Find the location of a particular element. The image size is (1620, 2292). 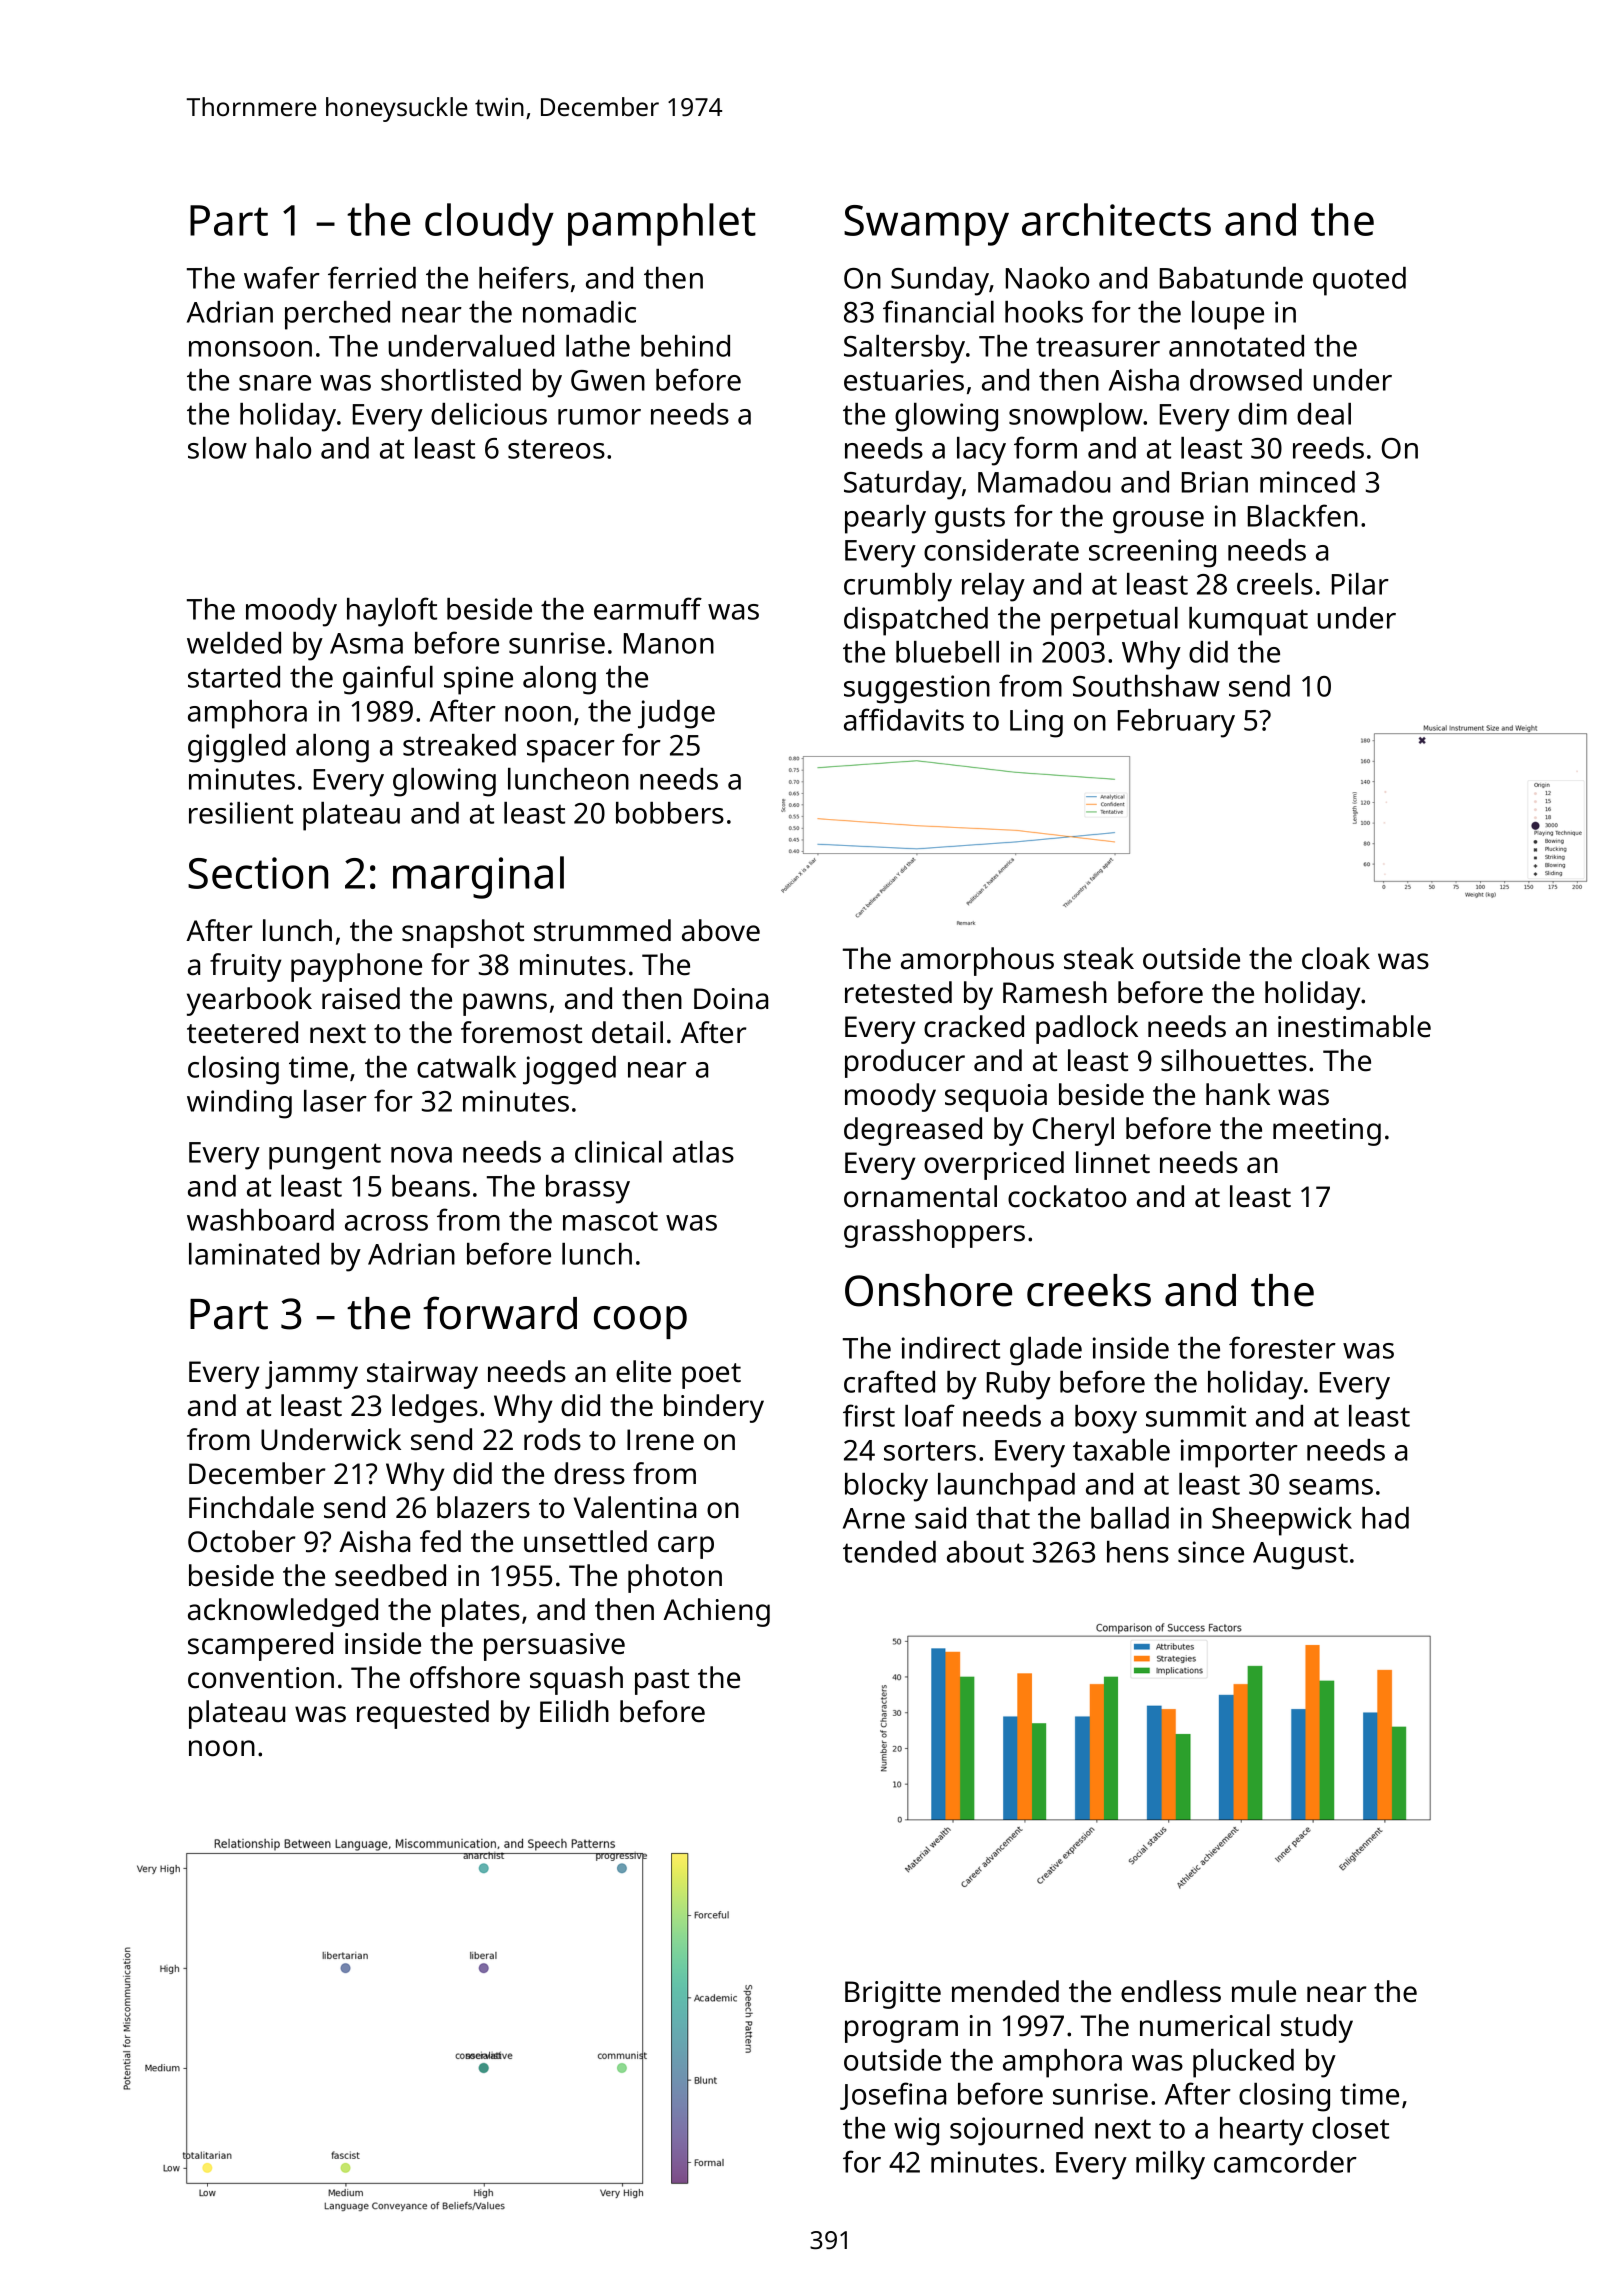

jammy is located at coordinates (311, 1375).
